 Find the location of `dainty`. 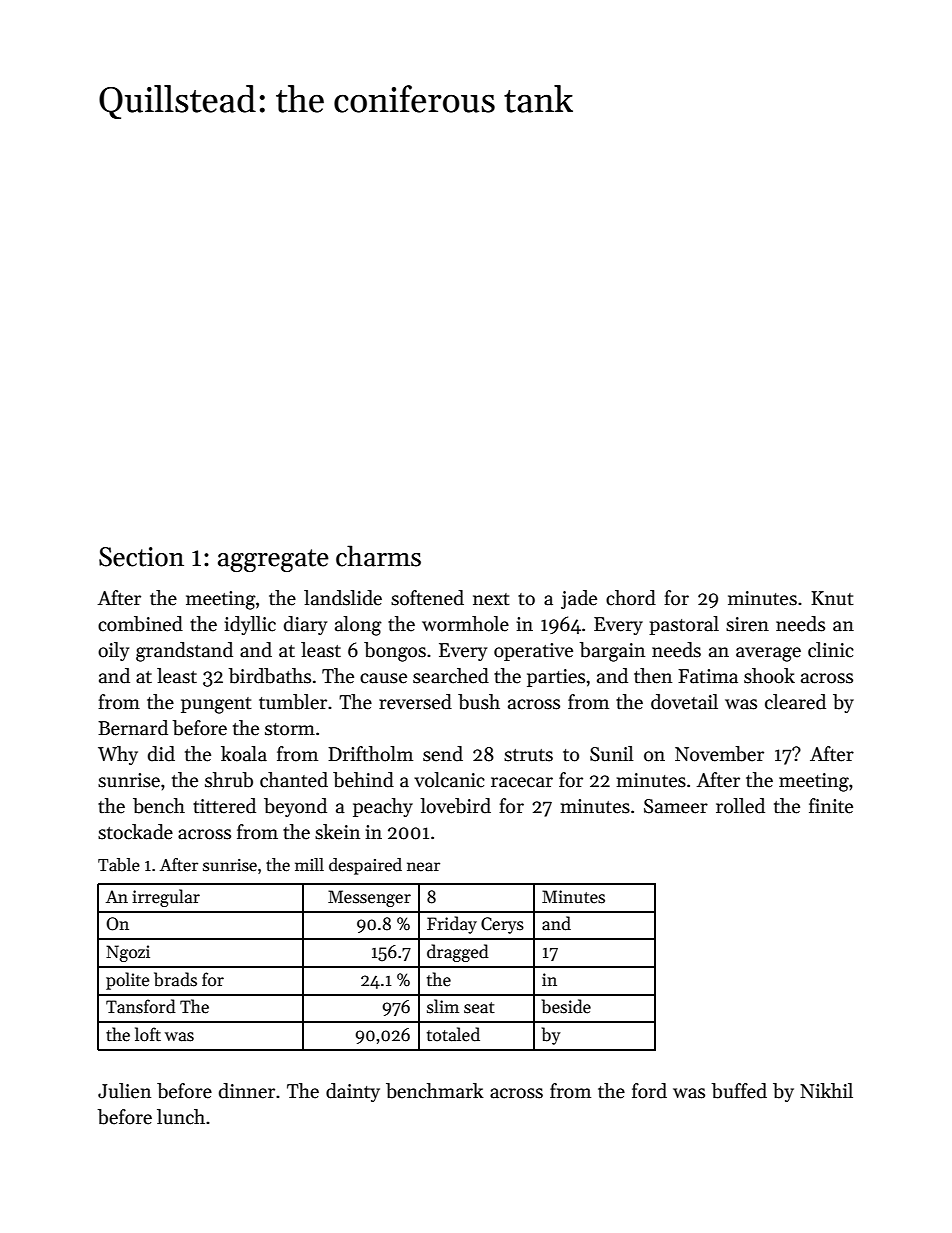

dainty is located at coordinates (353, 1092).
